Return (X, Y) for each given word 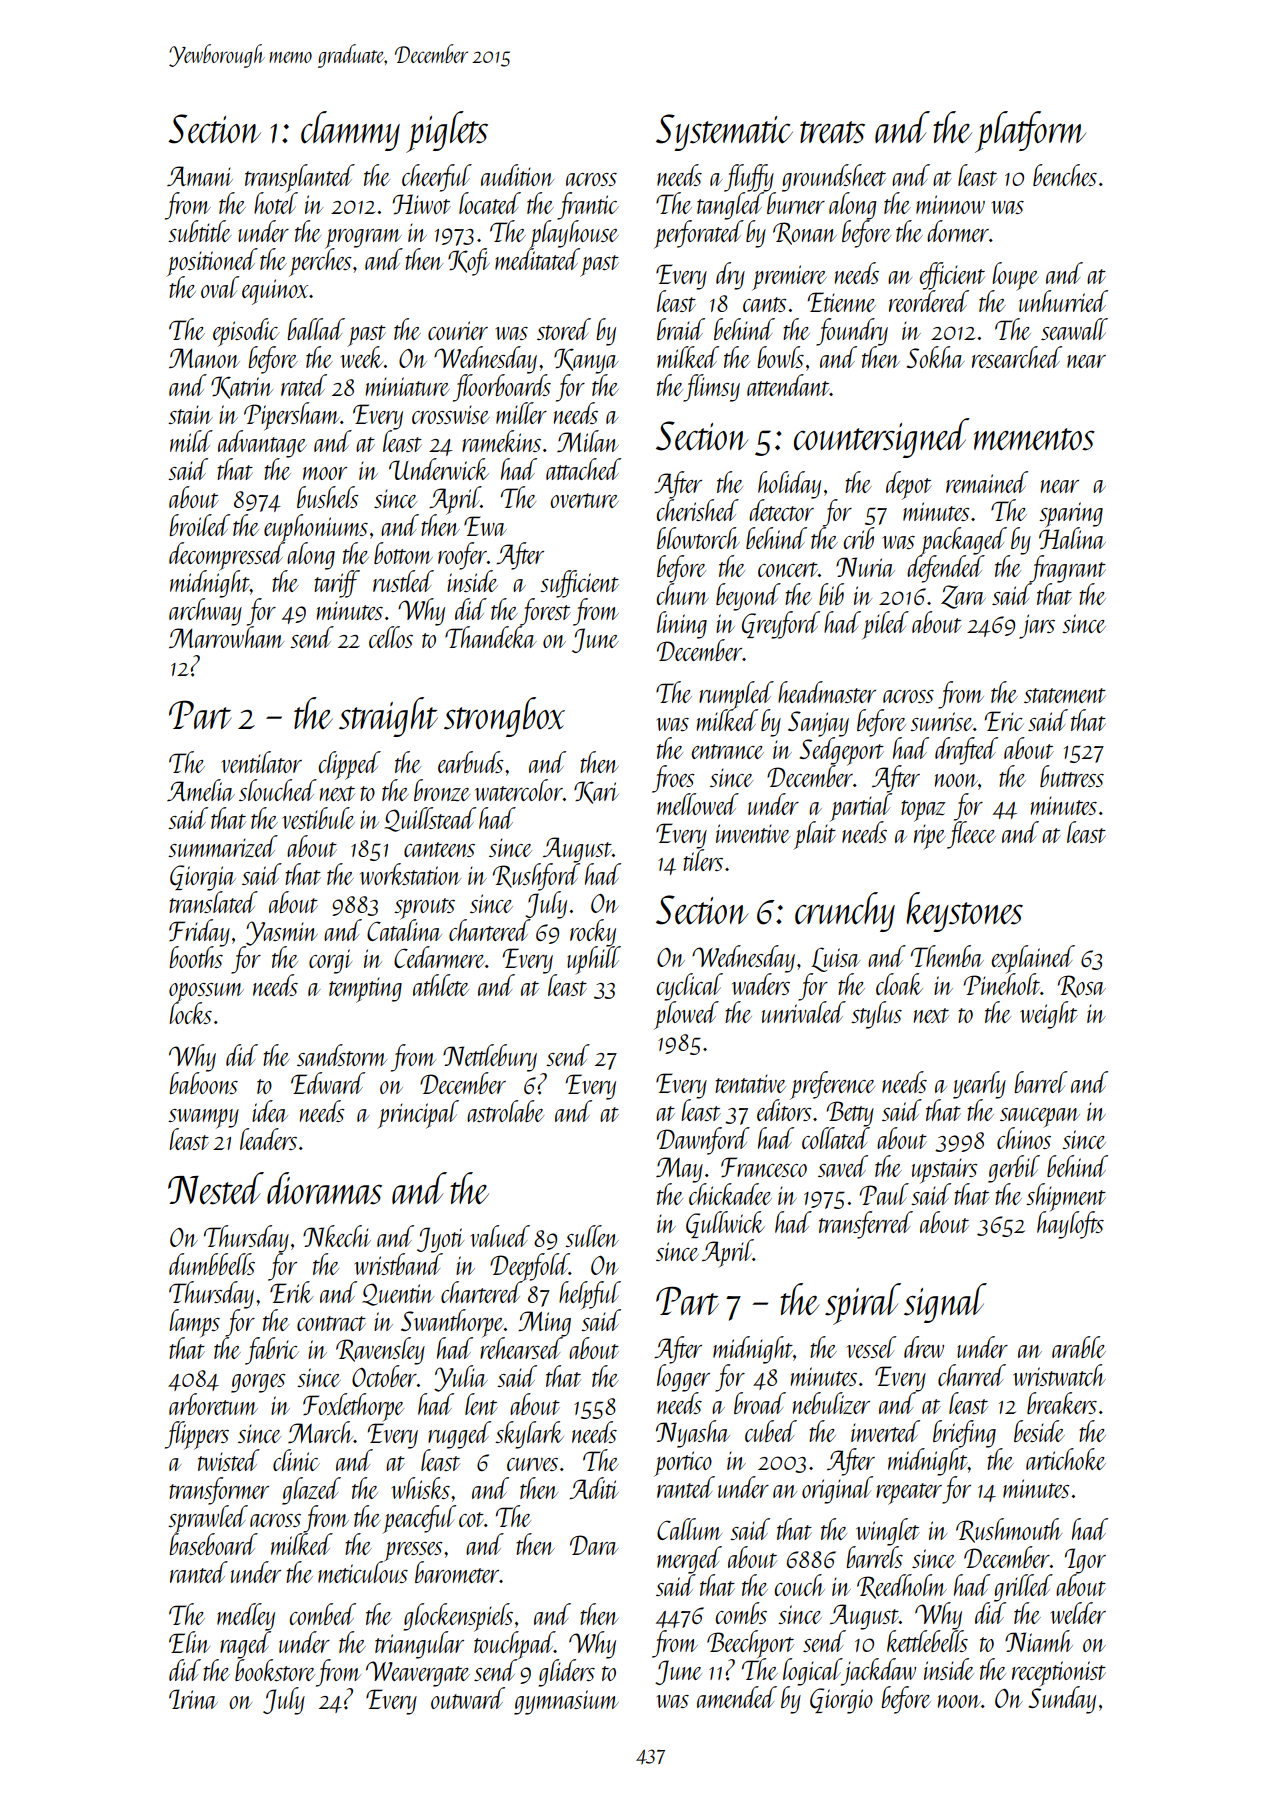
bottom (403, 553)
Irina (193, 1699)
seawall (1074, 329)
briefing (964, 1434)
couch (800, 1585)
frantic (588, 206)
